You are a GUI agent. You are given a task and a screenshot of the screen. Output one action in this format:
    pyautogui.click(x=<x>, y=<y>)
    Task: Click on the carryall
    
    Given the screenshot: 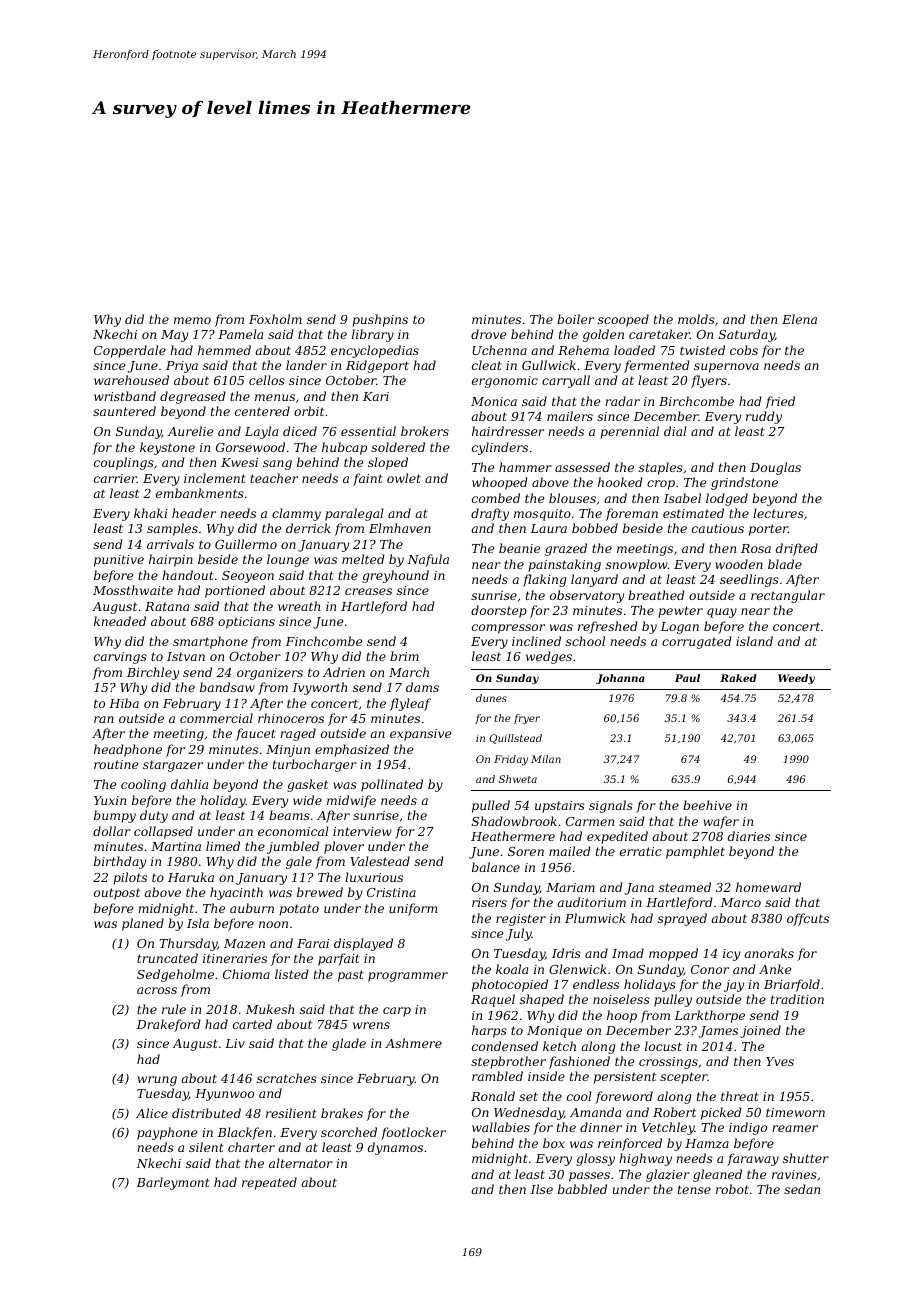 What is the action you would take?
    pyautogui.click(x=566, y=381)
